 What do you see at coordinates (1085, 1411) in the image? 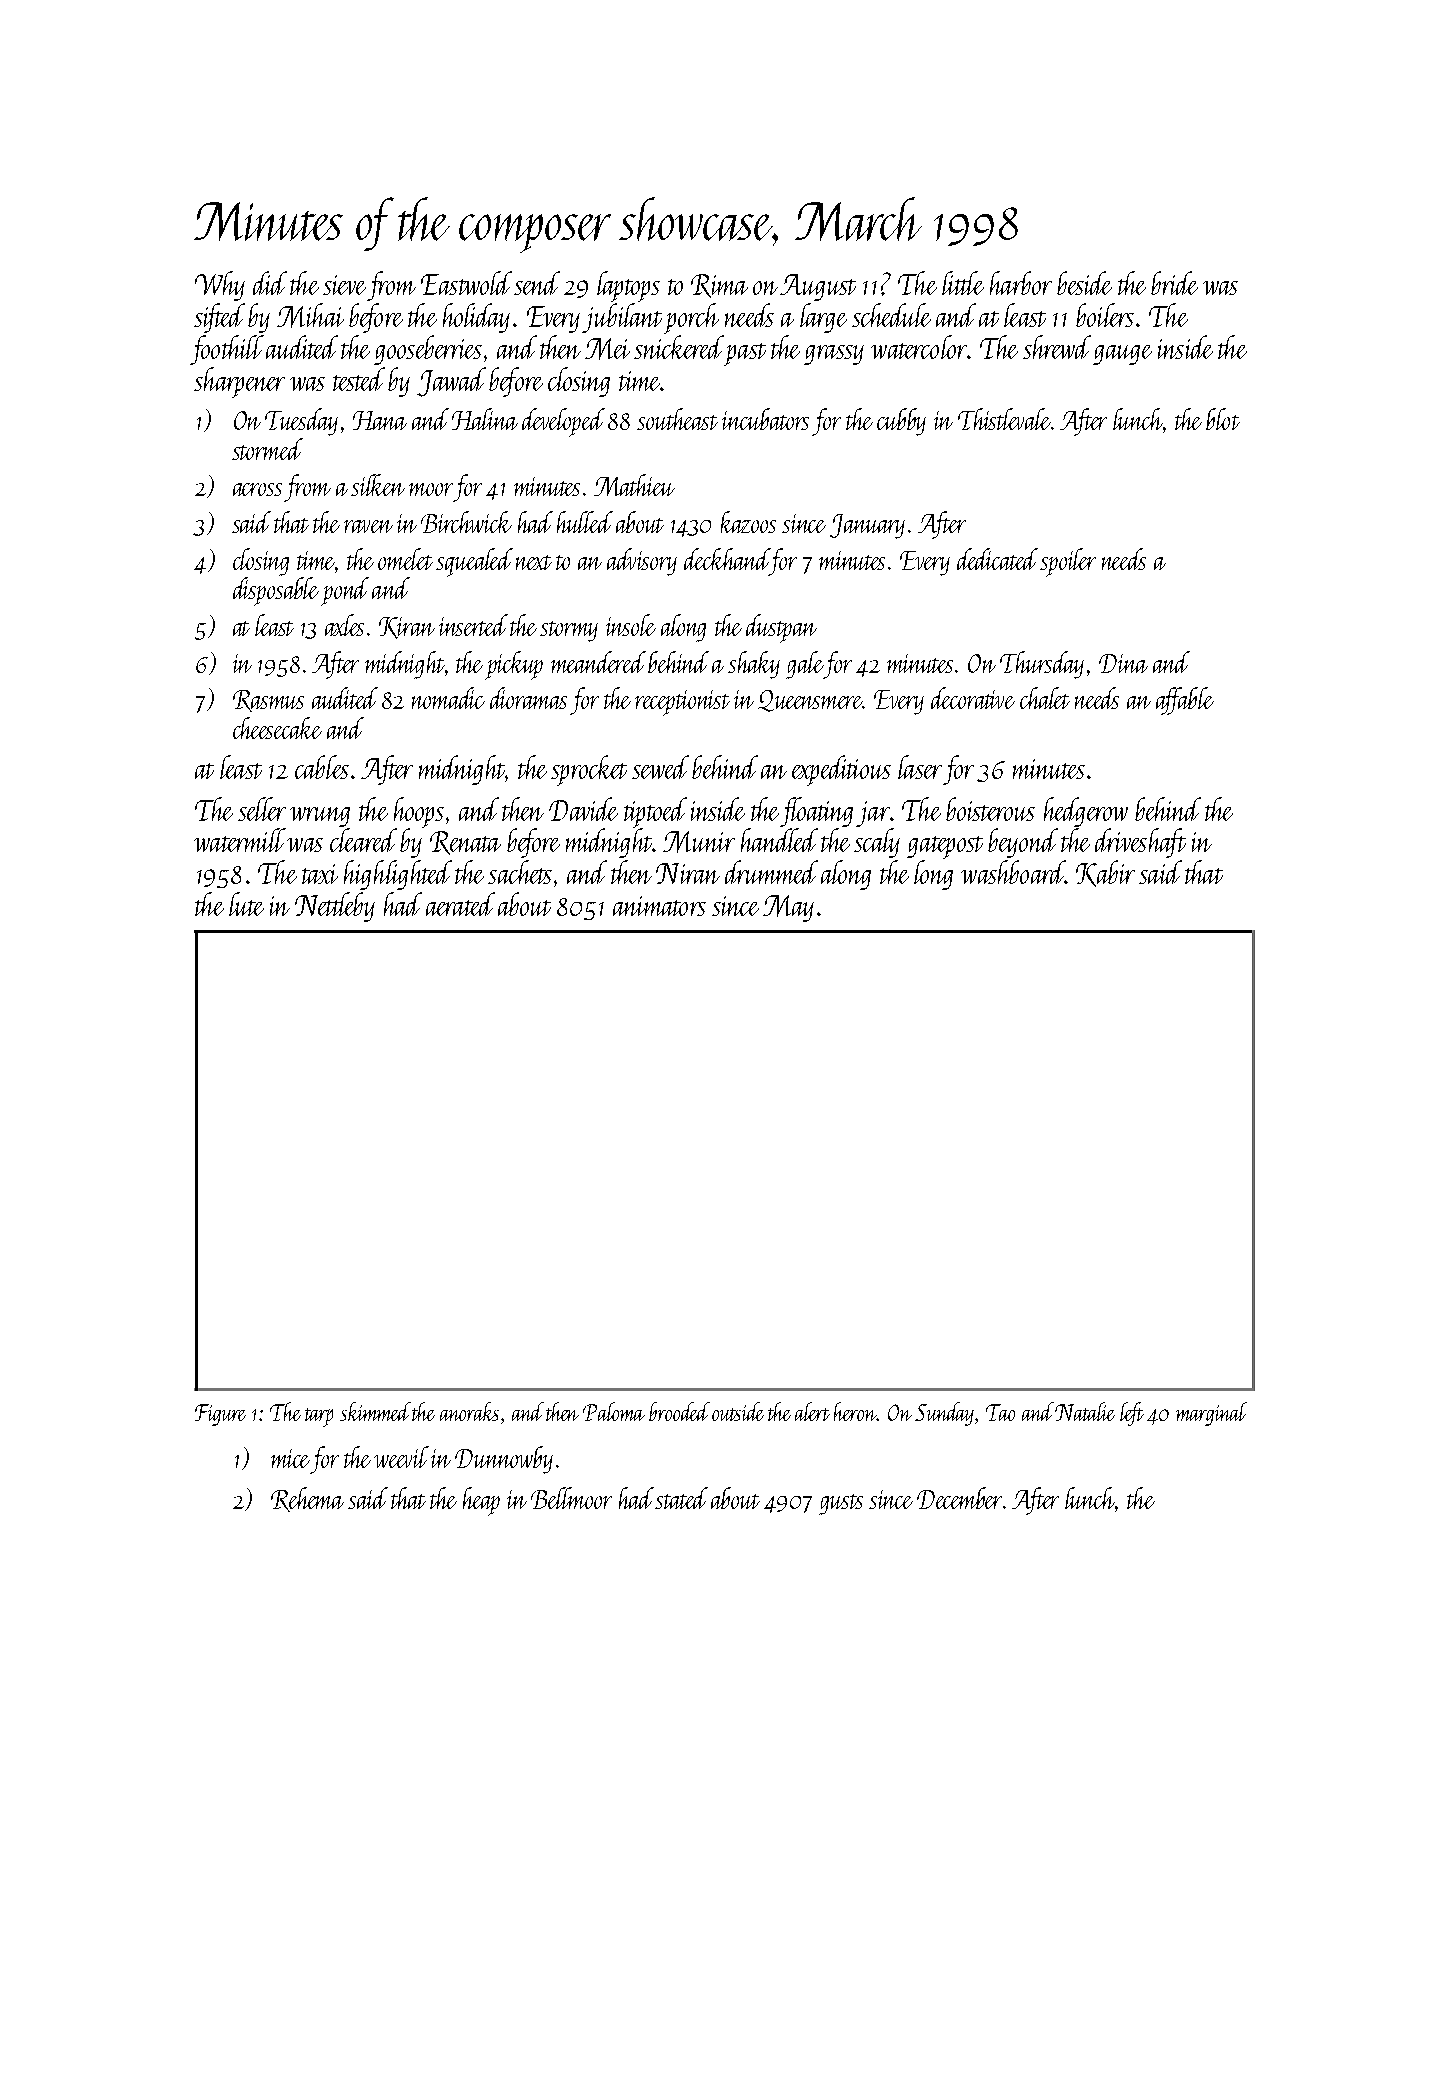
I see `Natalie` at bounding box center [1085, 1411].
